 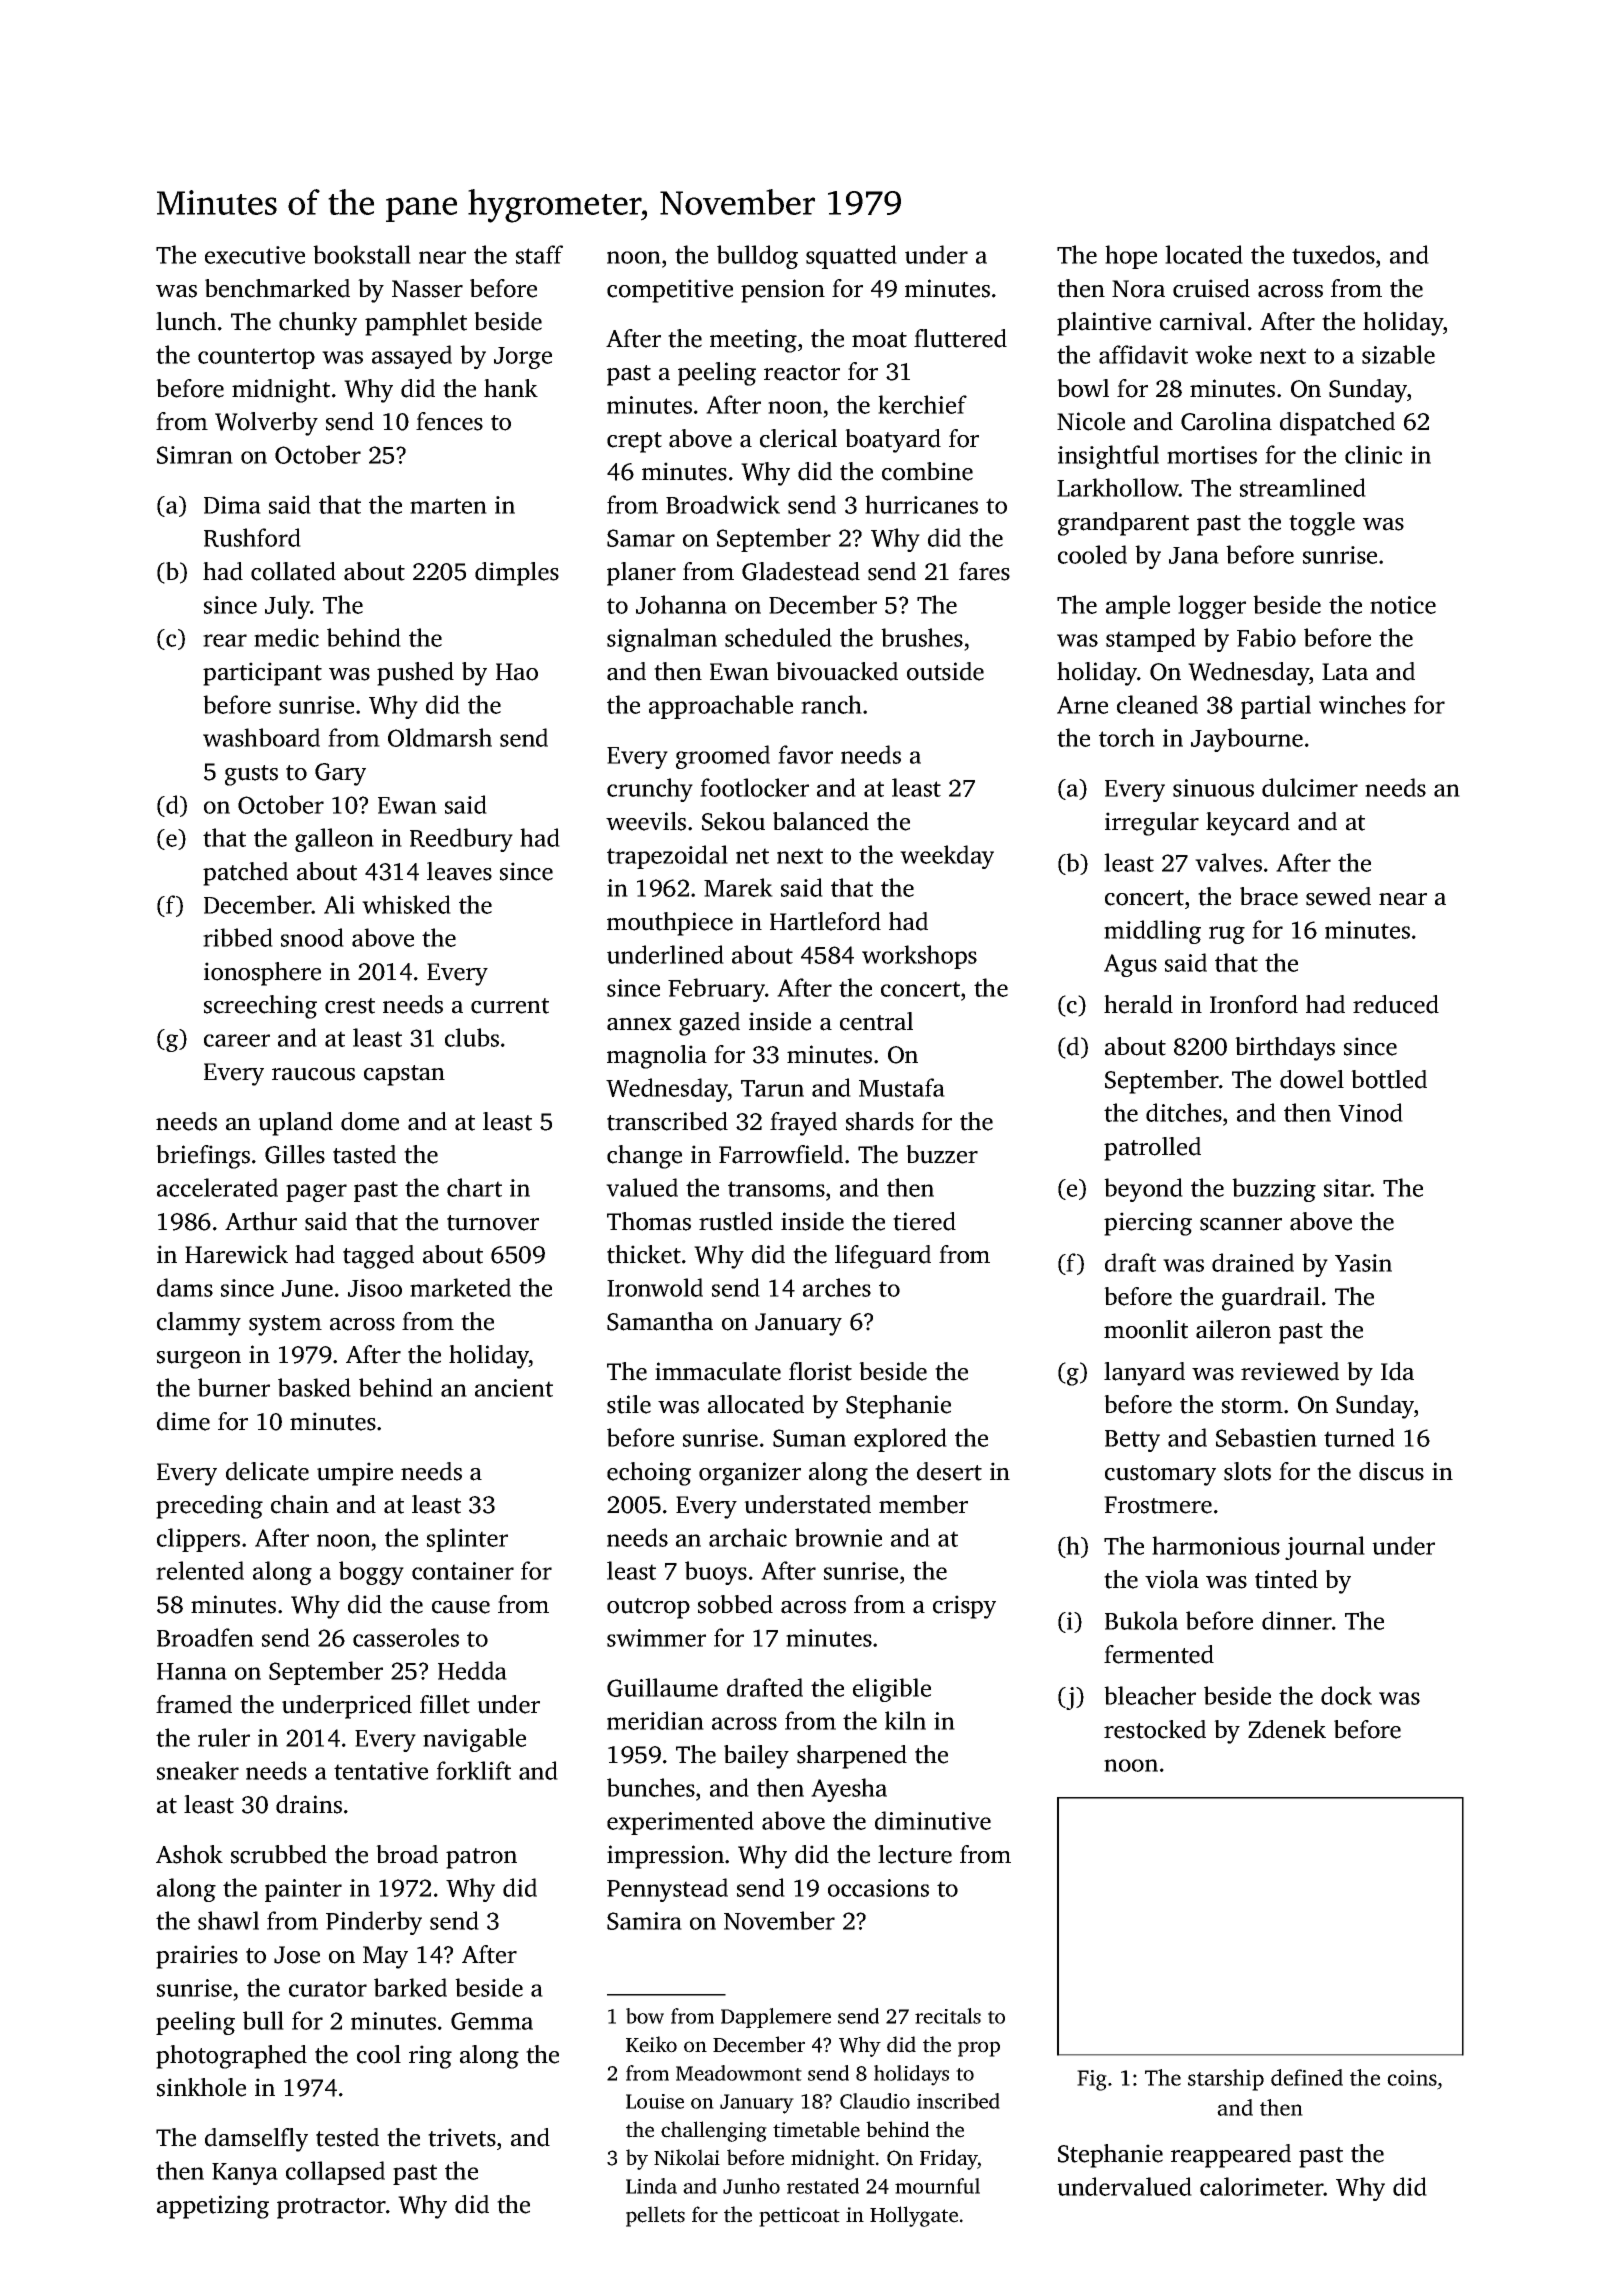 I want to click on fares, so click(x=984, y=571).
